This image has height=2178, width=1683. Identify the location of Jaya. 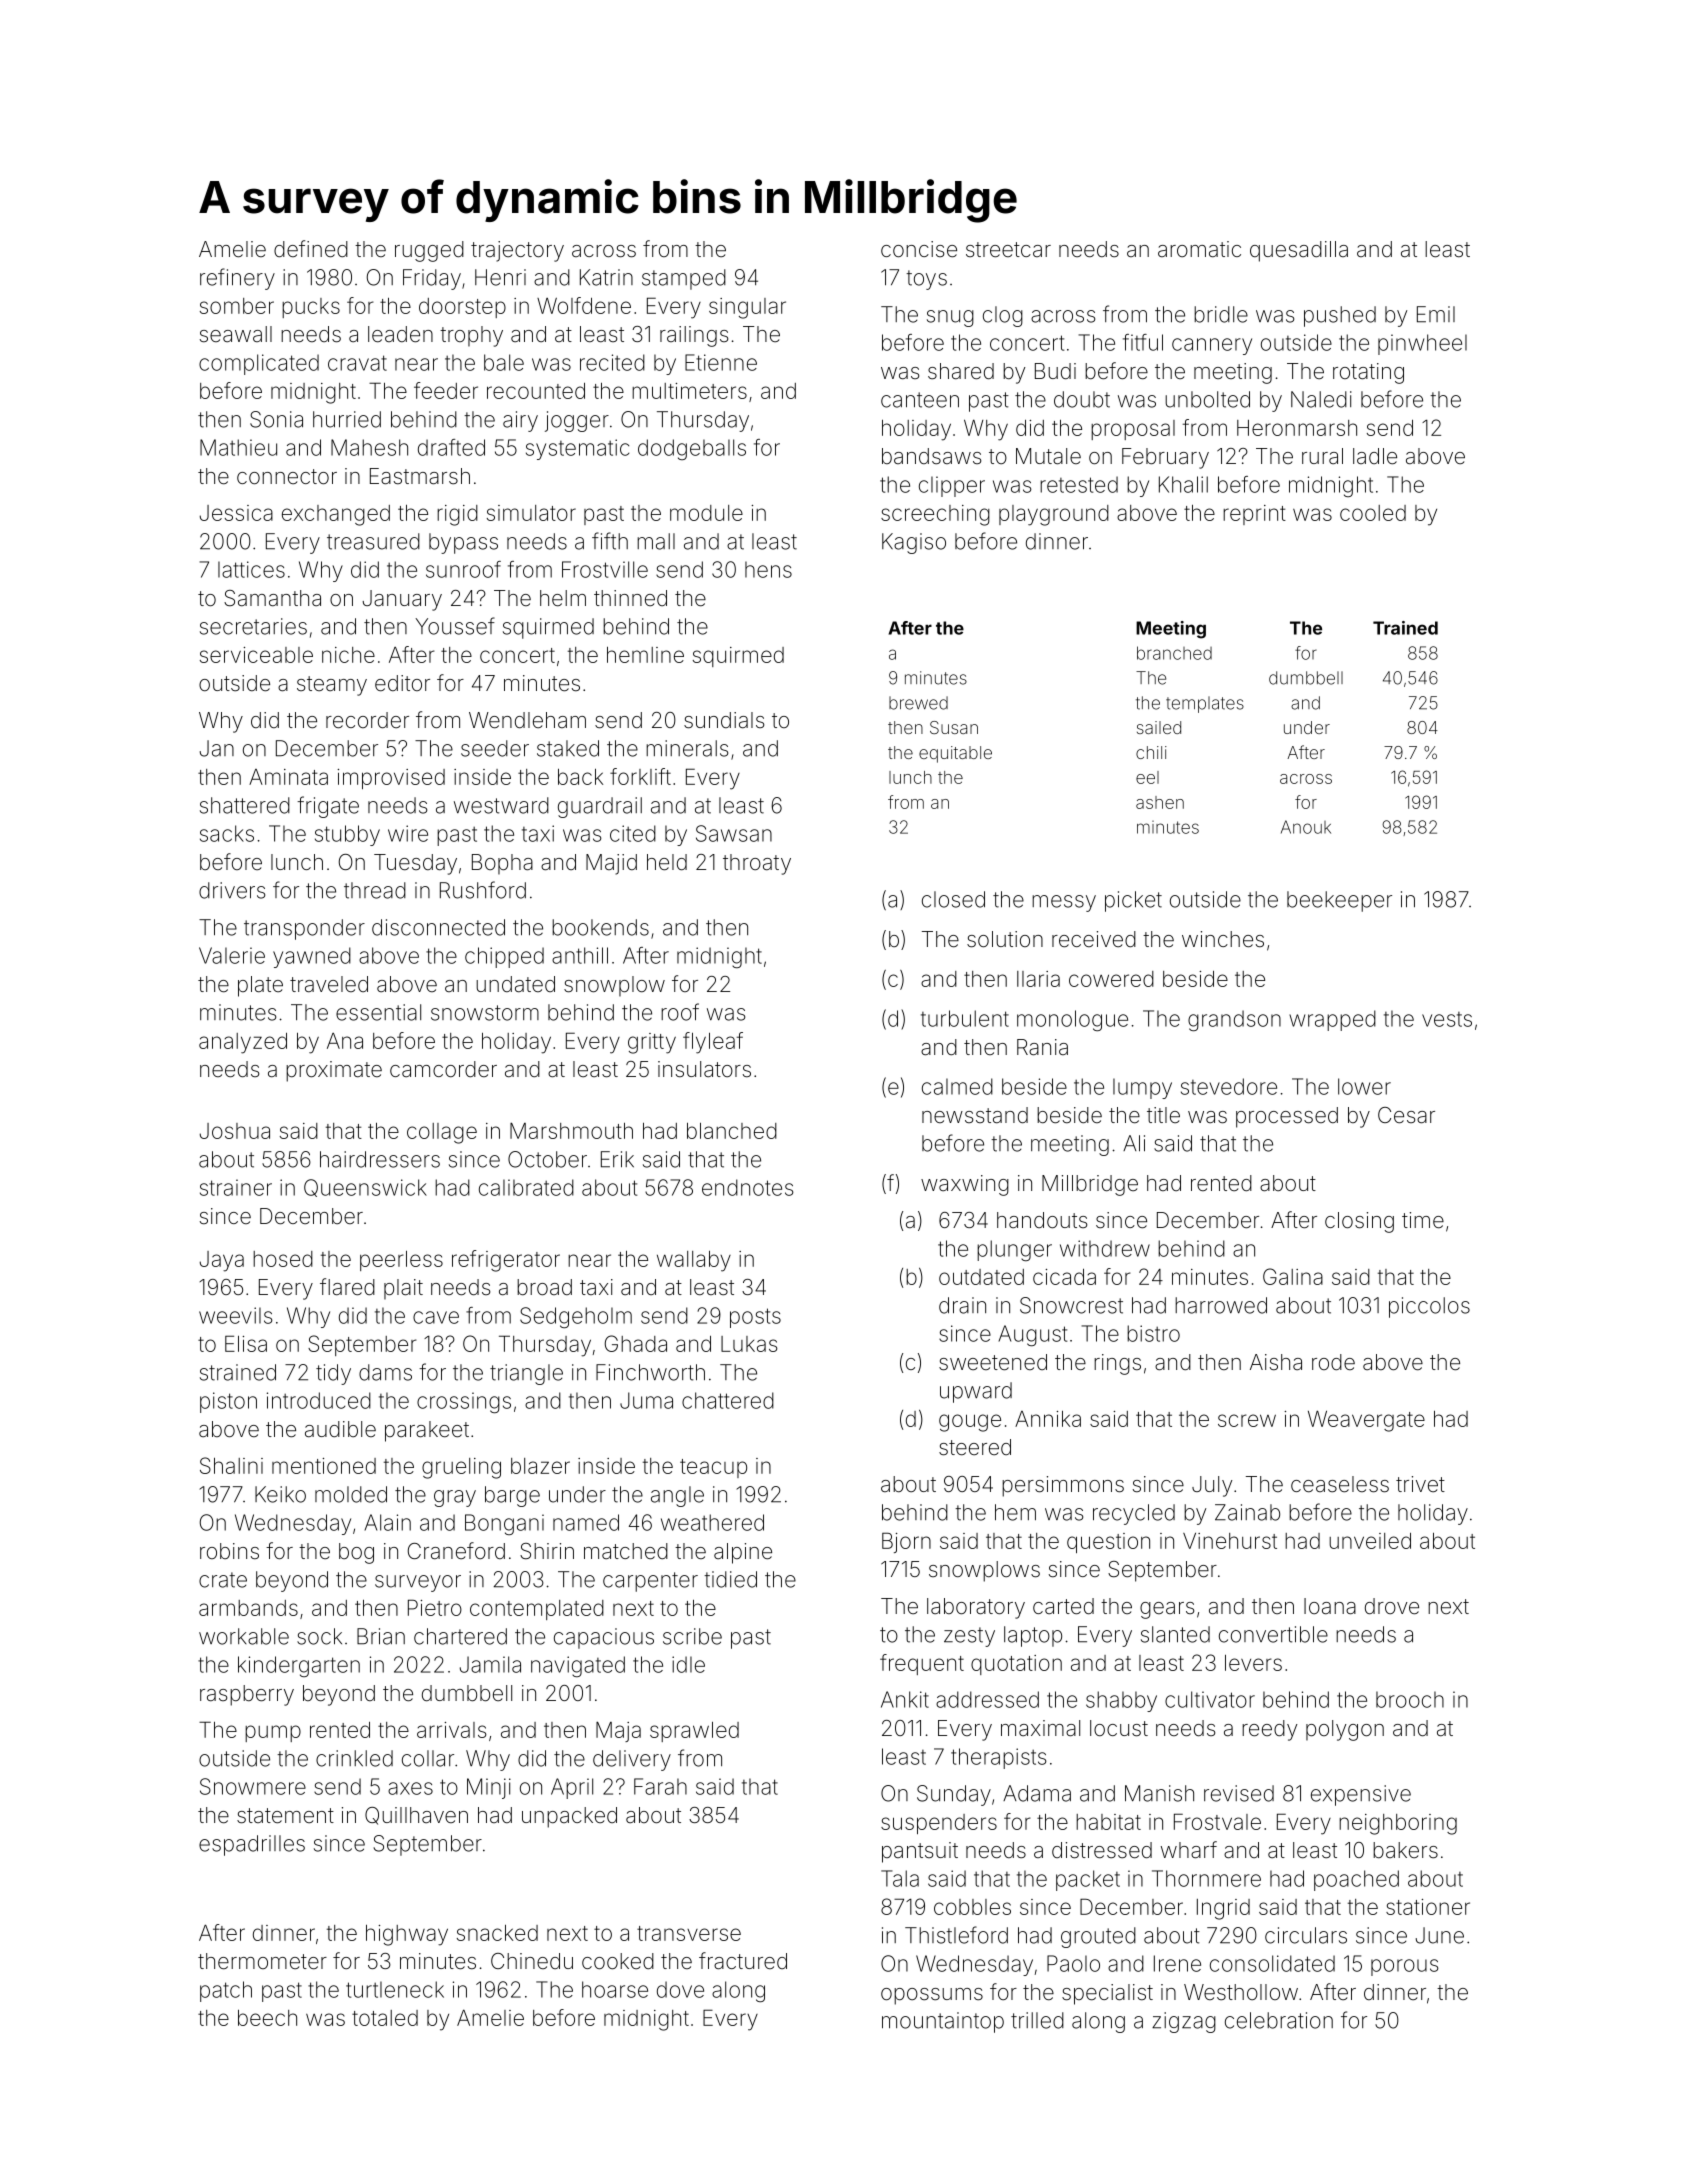
(222, 1261).
